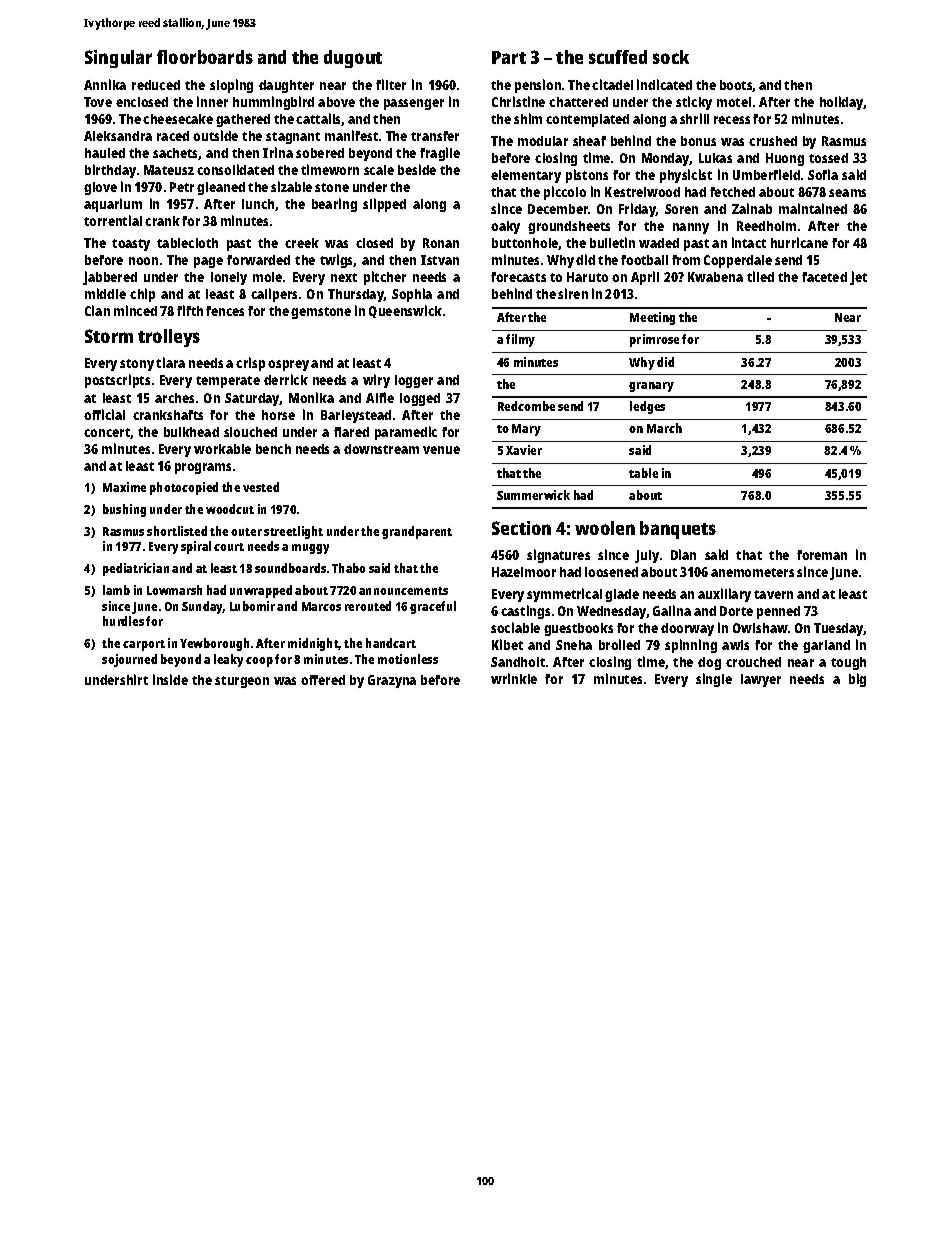 The image size is (952, 1233). Describe the element at coordinates (651, 387) in the image. I see `granary` at that location.
